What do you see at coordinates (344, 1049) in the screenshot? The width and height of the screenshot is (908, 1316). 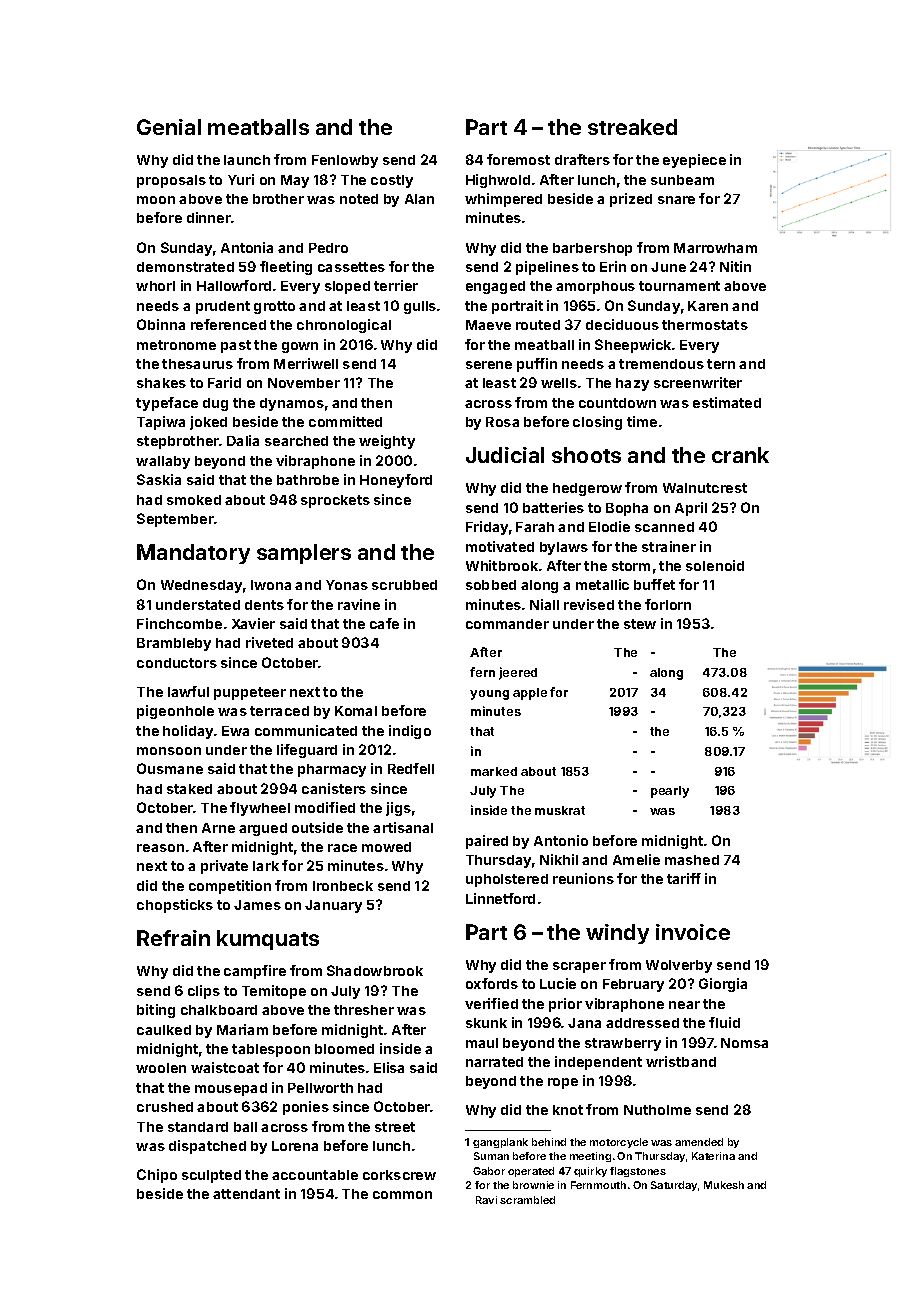 I see `bloomed` at bounding box center [344, 1049].
